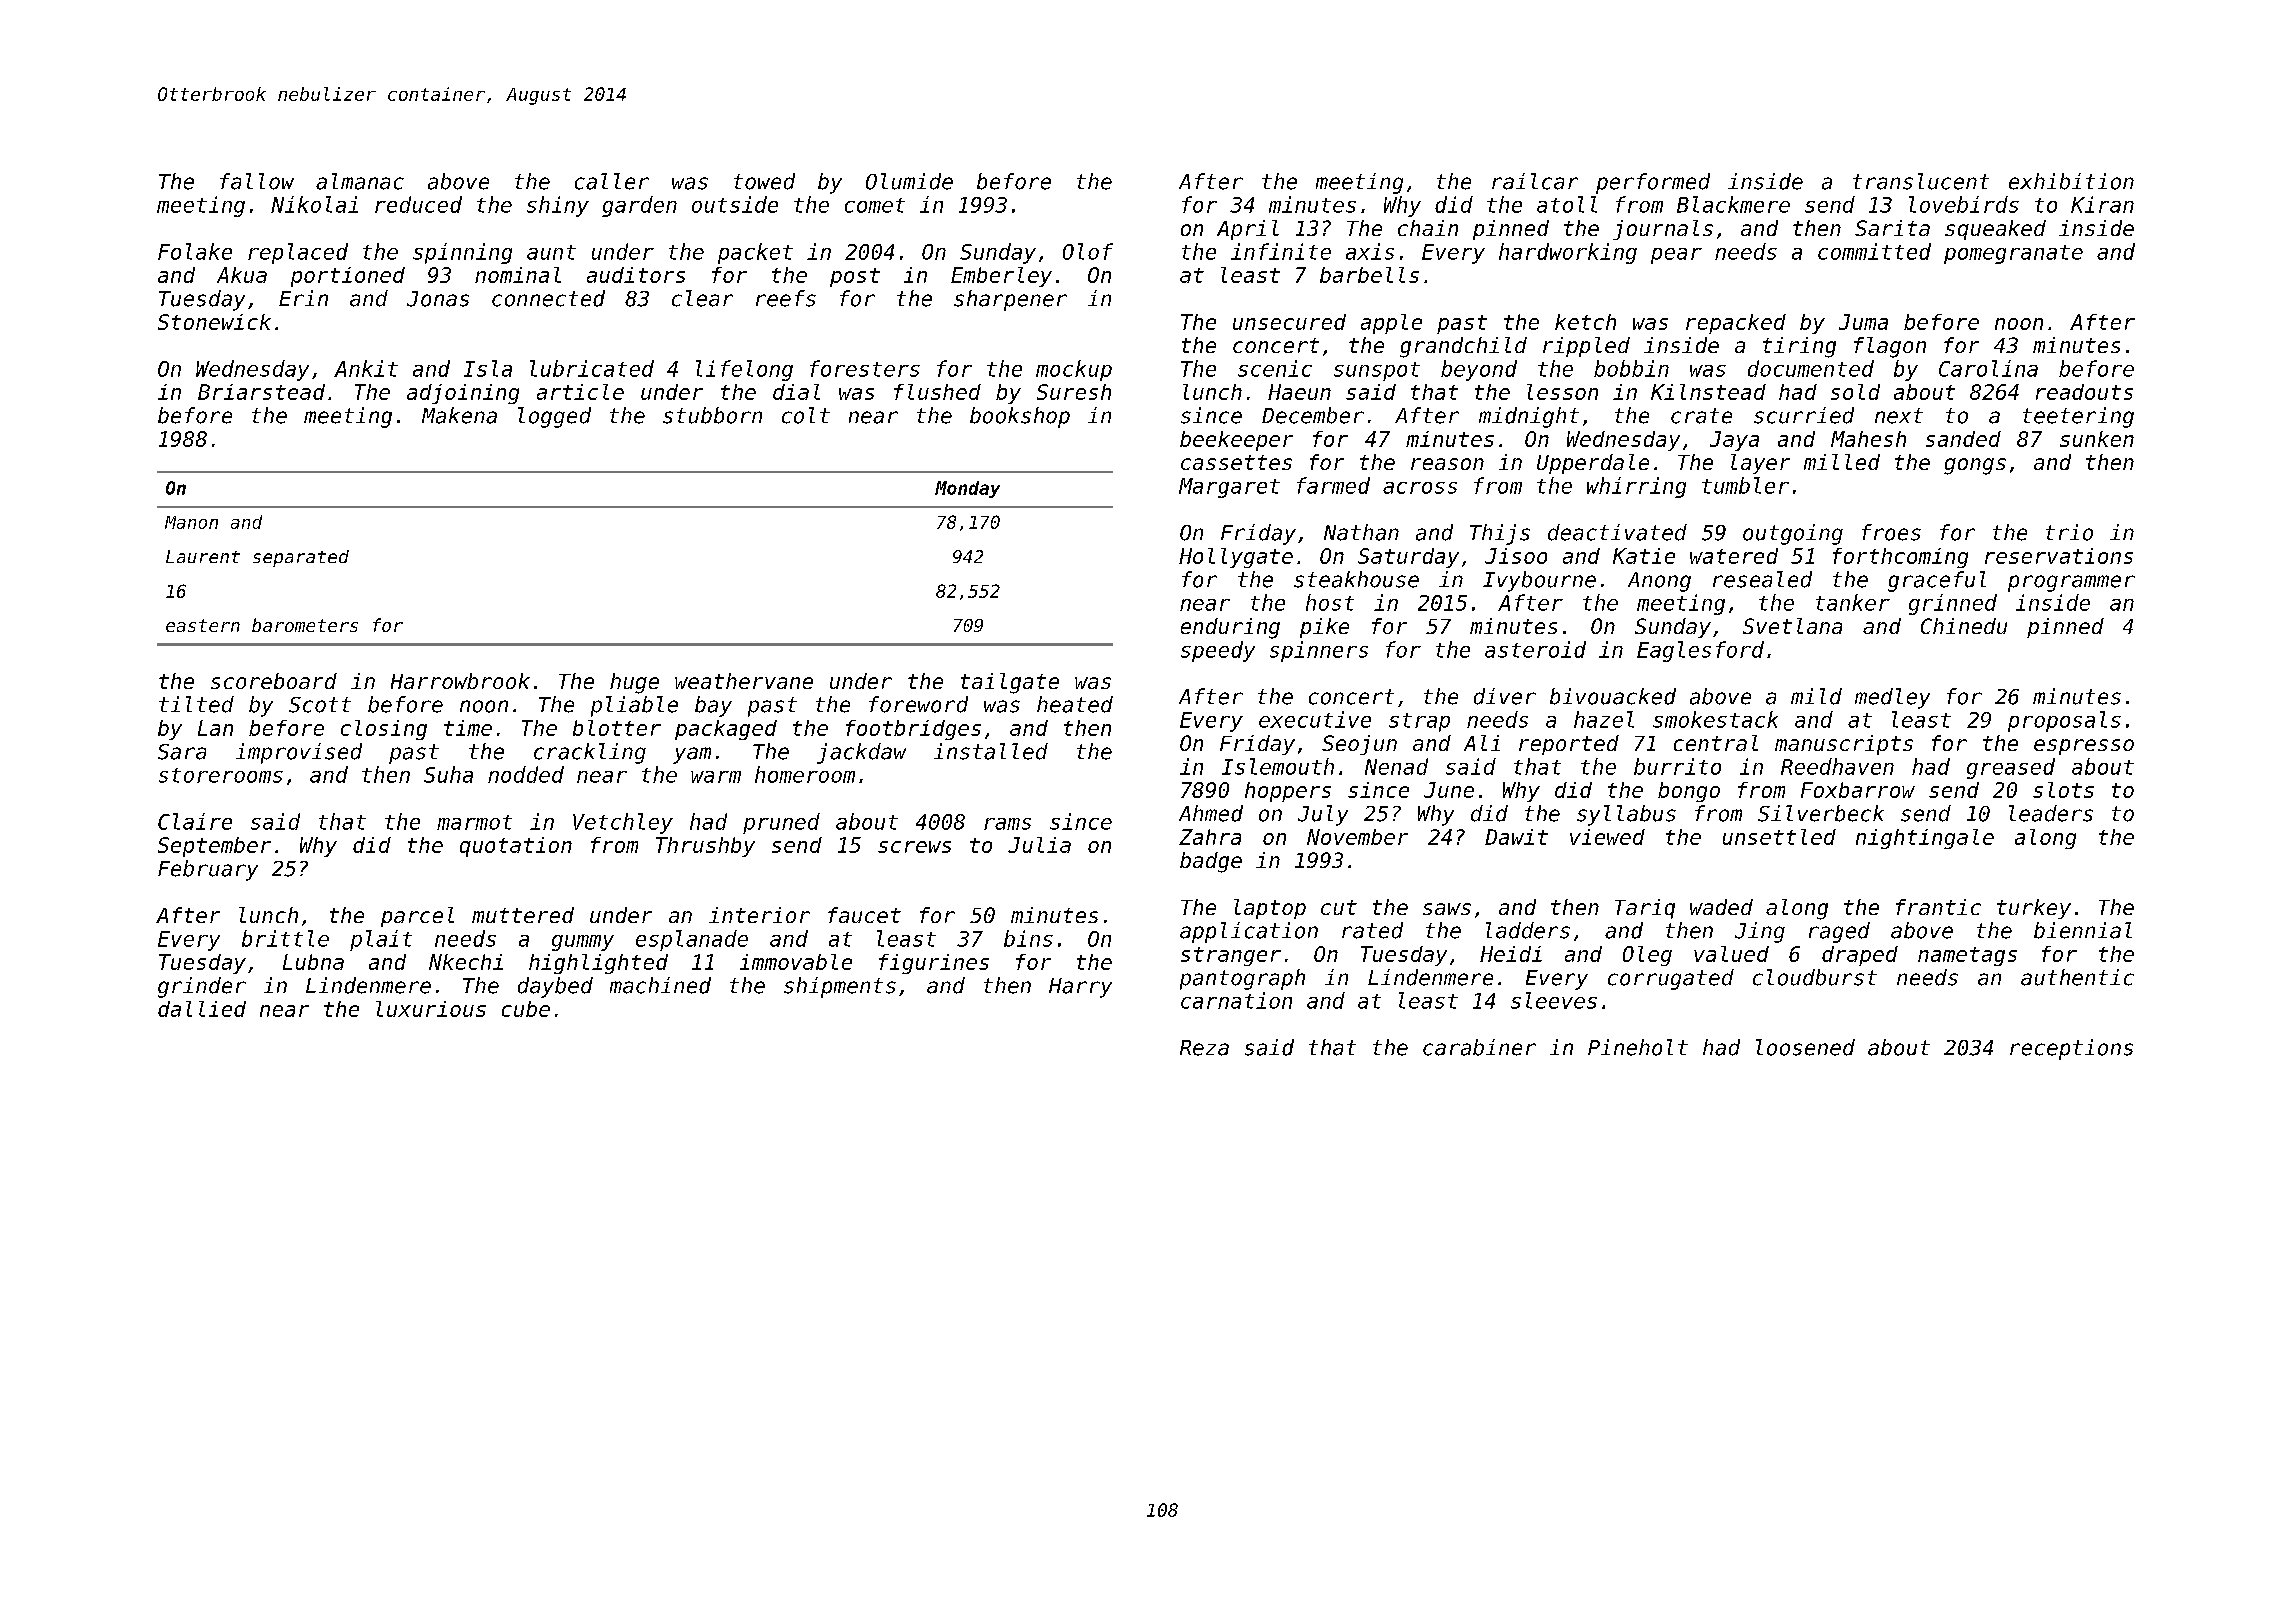  Describe the element at coordinates (261, 392) in the image. I see `Briarstead` at that location.
